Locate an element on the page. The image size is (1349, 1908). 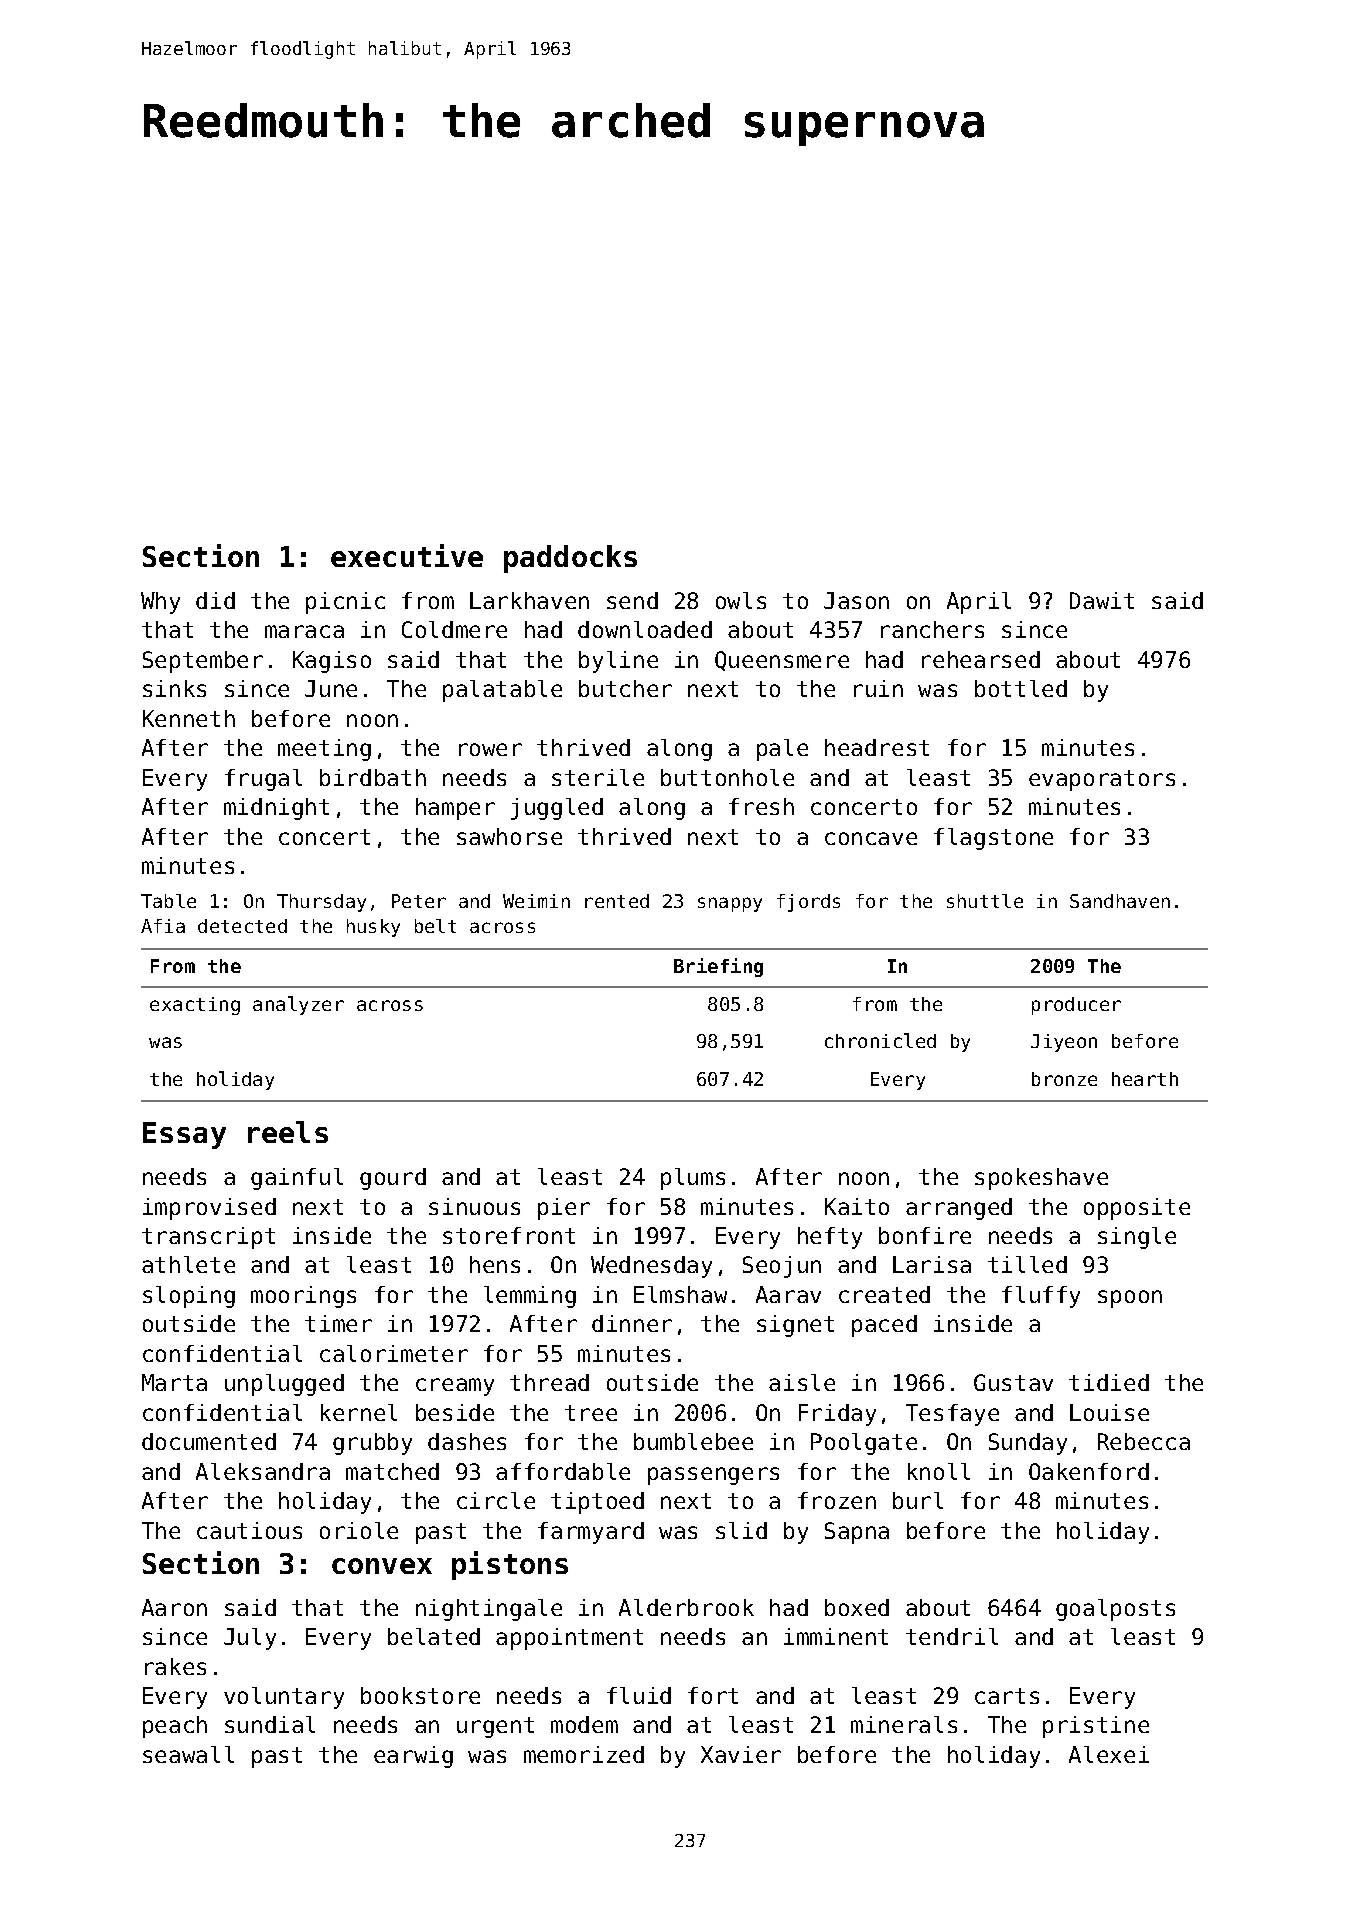
Xavier is located at coordinates (741, 1754).
